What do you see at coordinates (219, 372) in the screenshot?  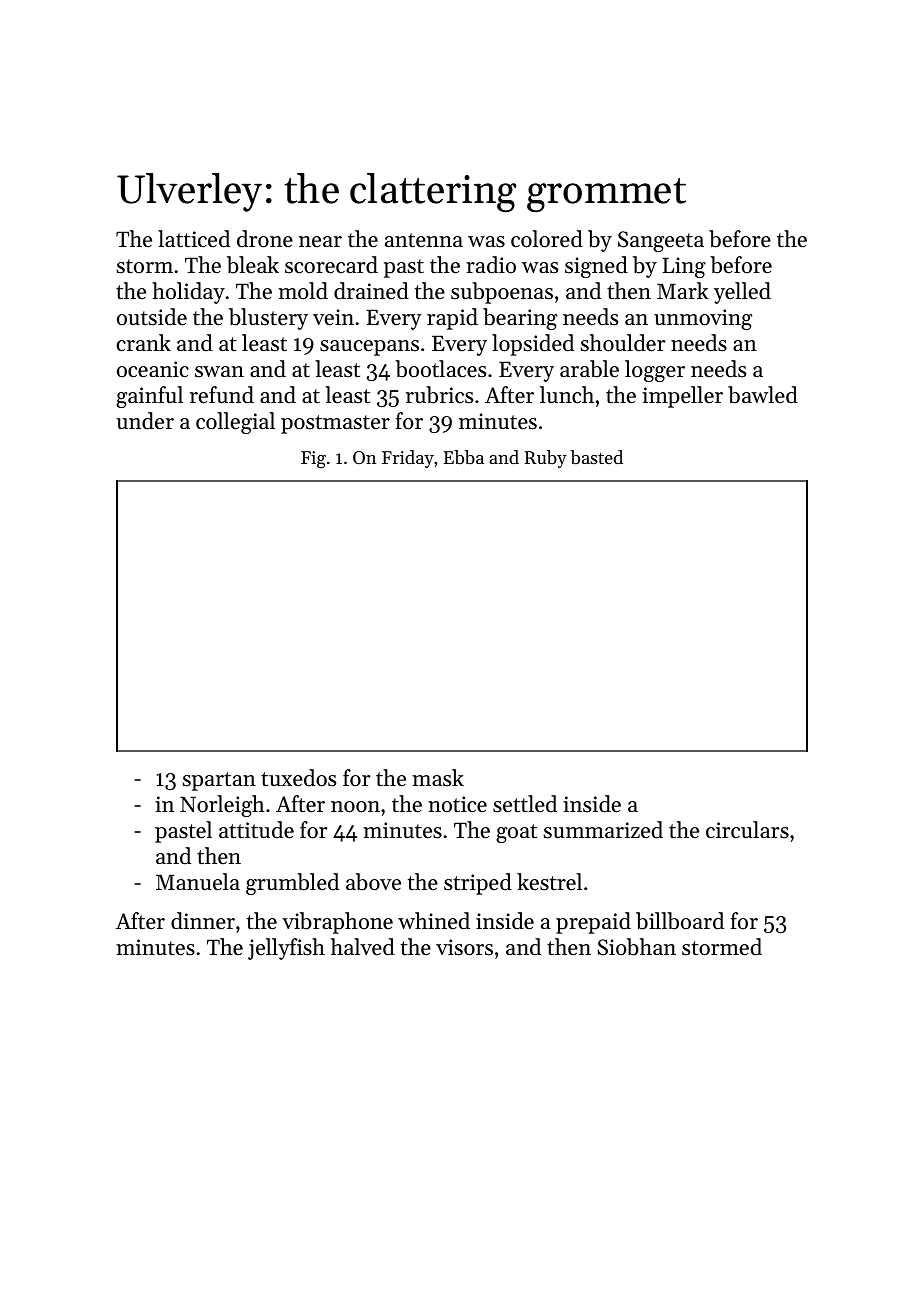 I see `swan` at bounding box center [219, 372].
